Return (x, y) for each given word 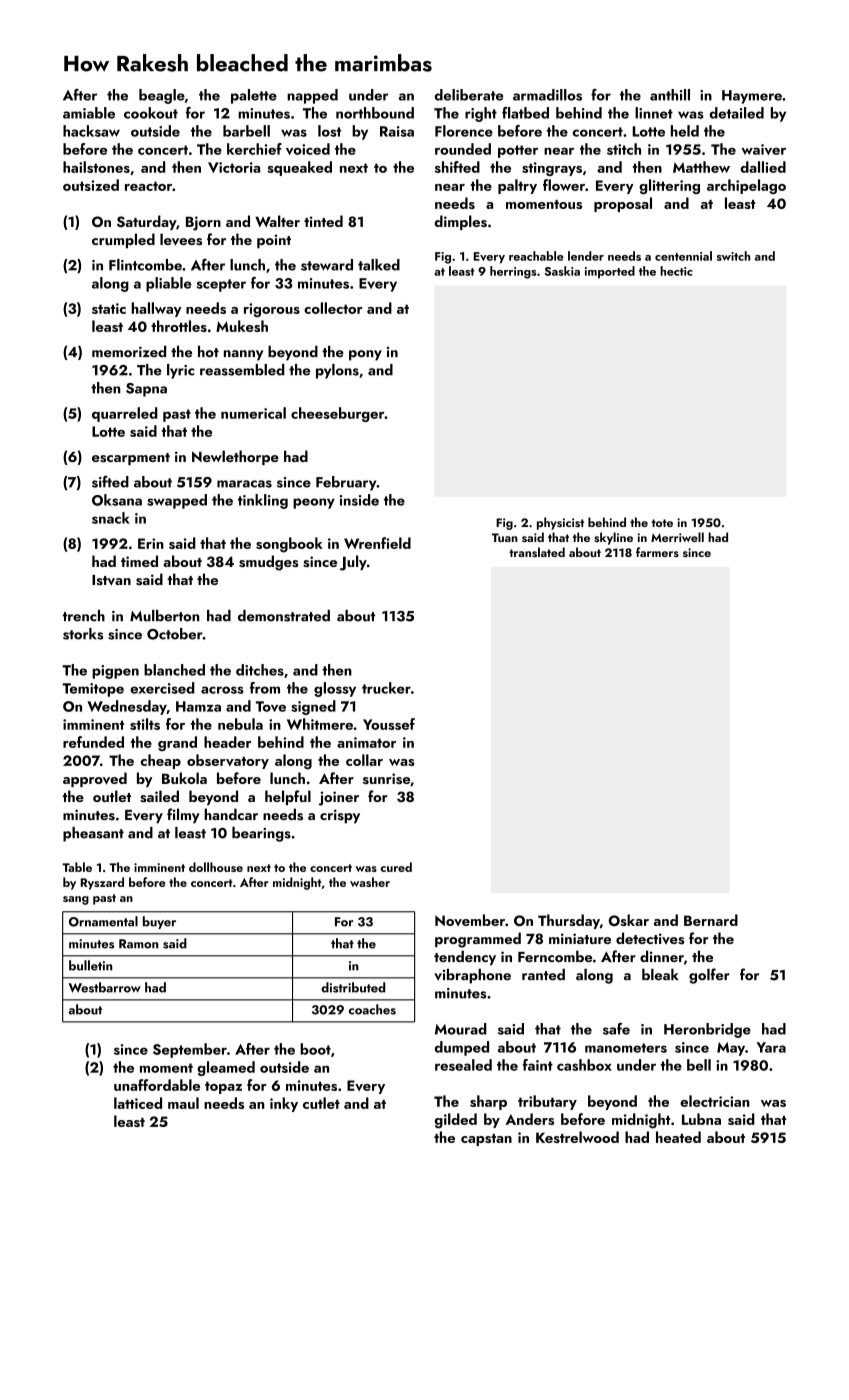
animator (366, 742)
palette (254, 96)
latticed (138, 1103)
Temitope (93, 690)
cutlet (321, 1103)
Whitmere (320, 724)
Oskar (629, 920)
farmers (657, 552)
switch (733, 256)
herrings (513, 272)
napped (312, 96)
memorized (129, 351)
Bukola (184, 778)
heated (678, 1137)
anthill (670, 95)
